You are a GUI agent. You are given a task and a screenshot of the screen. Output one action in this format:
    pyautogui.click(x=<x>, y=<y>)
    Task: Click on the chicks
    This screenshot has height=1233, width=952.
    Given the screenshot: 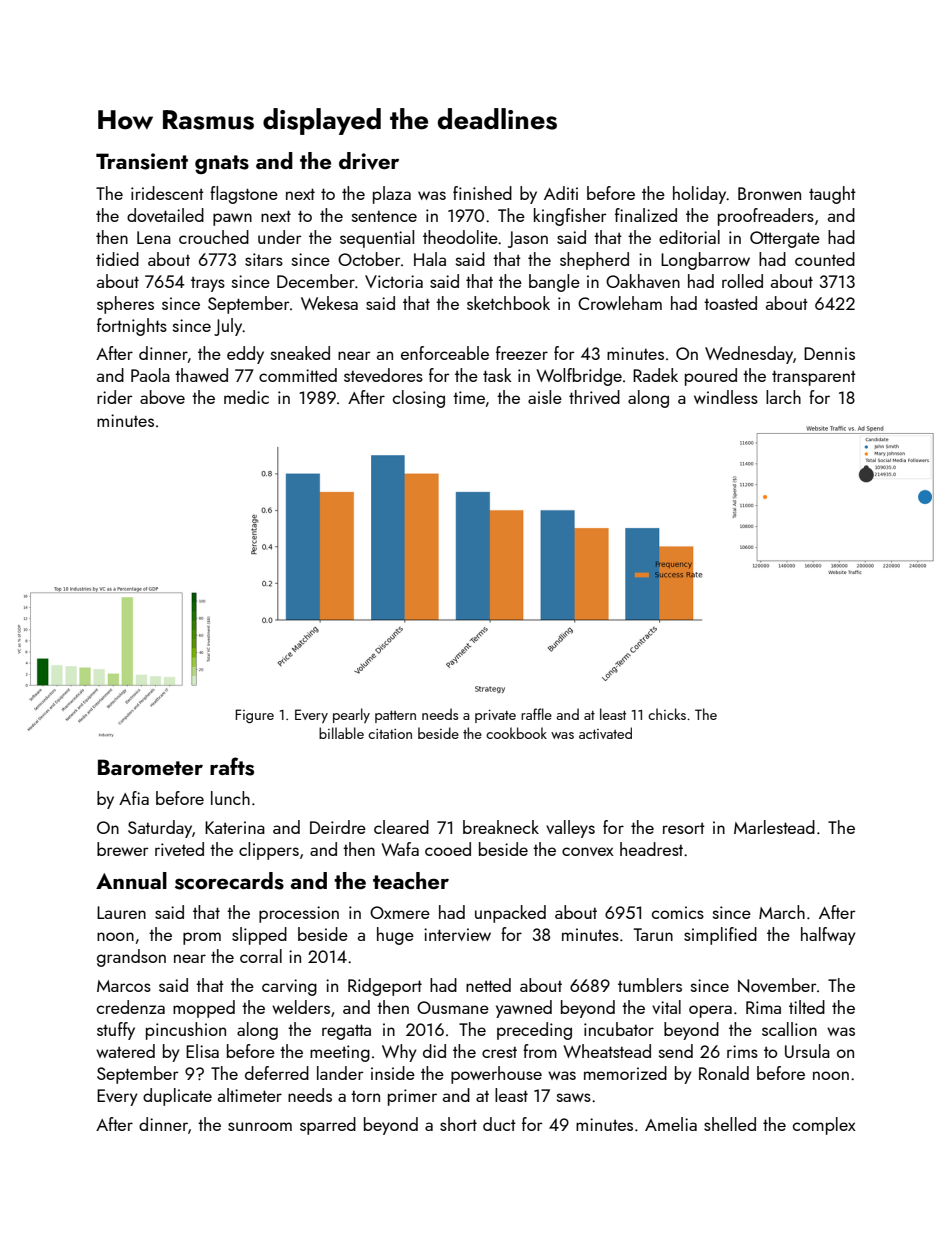 What is the action you would take?
    pyautogui.click(x=667, y=714)
